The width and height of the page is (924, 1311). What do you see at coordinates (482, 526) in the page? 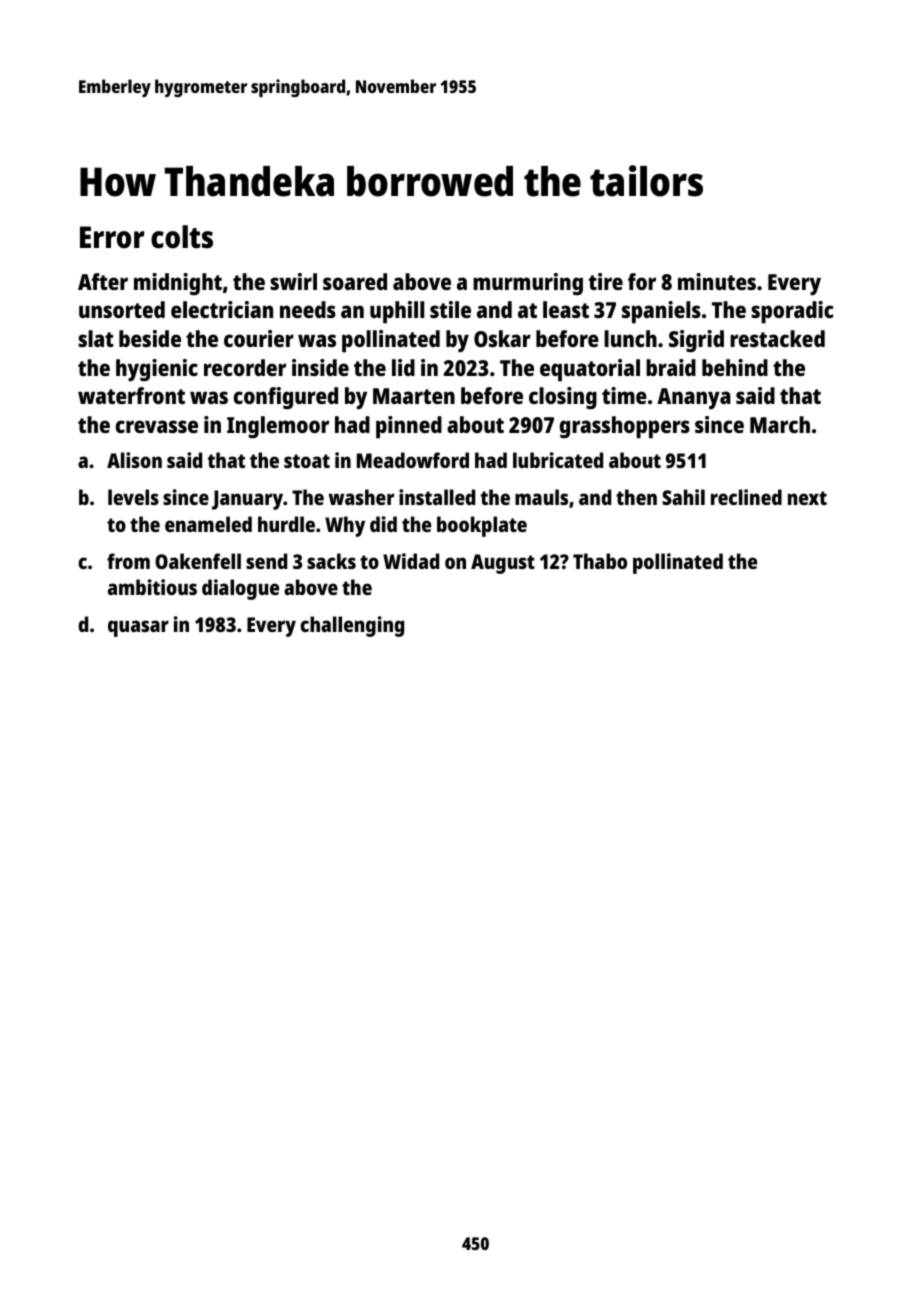
I see `bookplate` at bounding box center [482, 526].
